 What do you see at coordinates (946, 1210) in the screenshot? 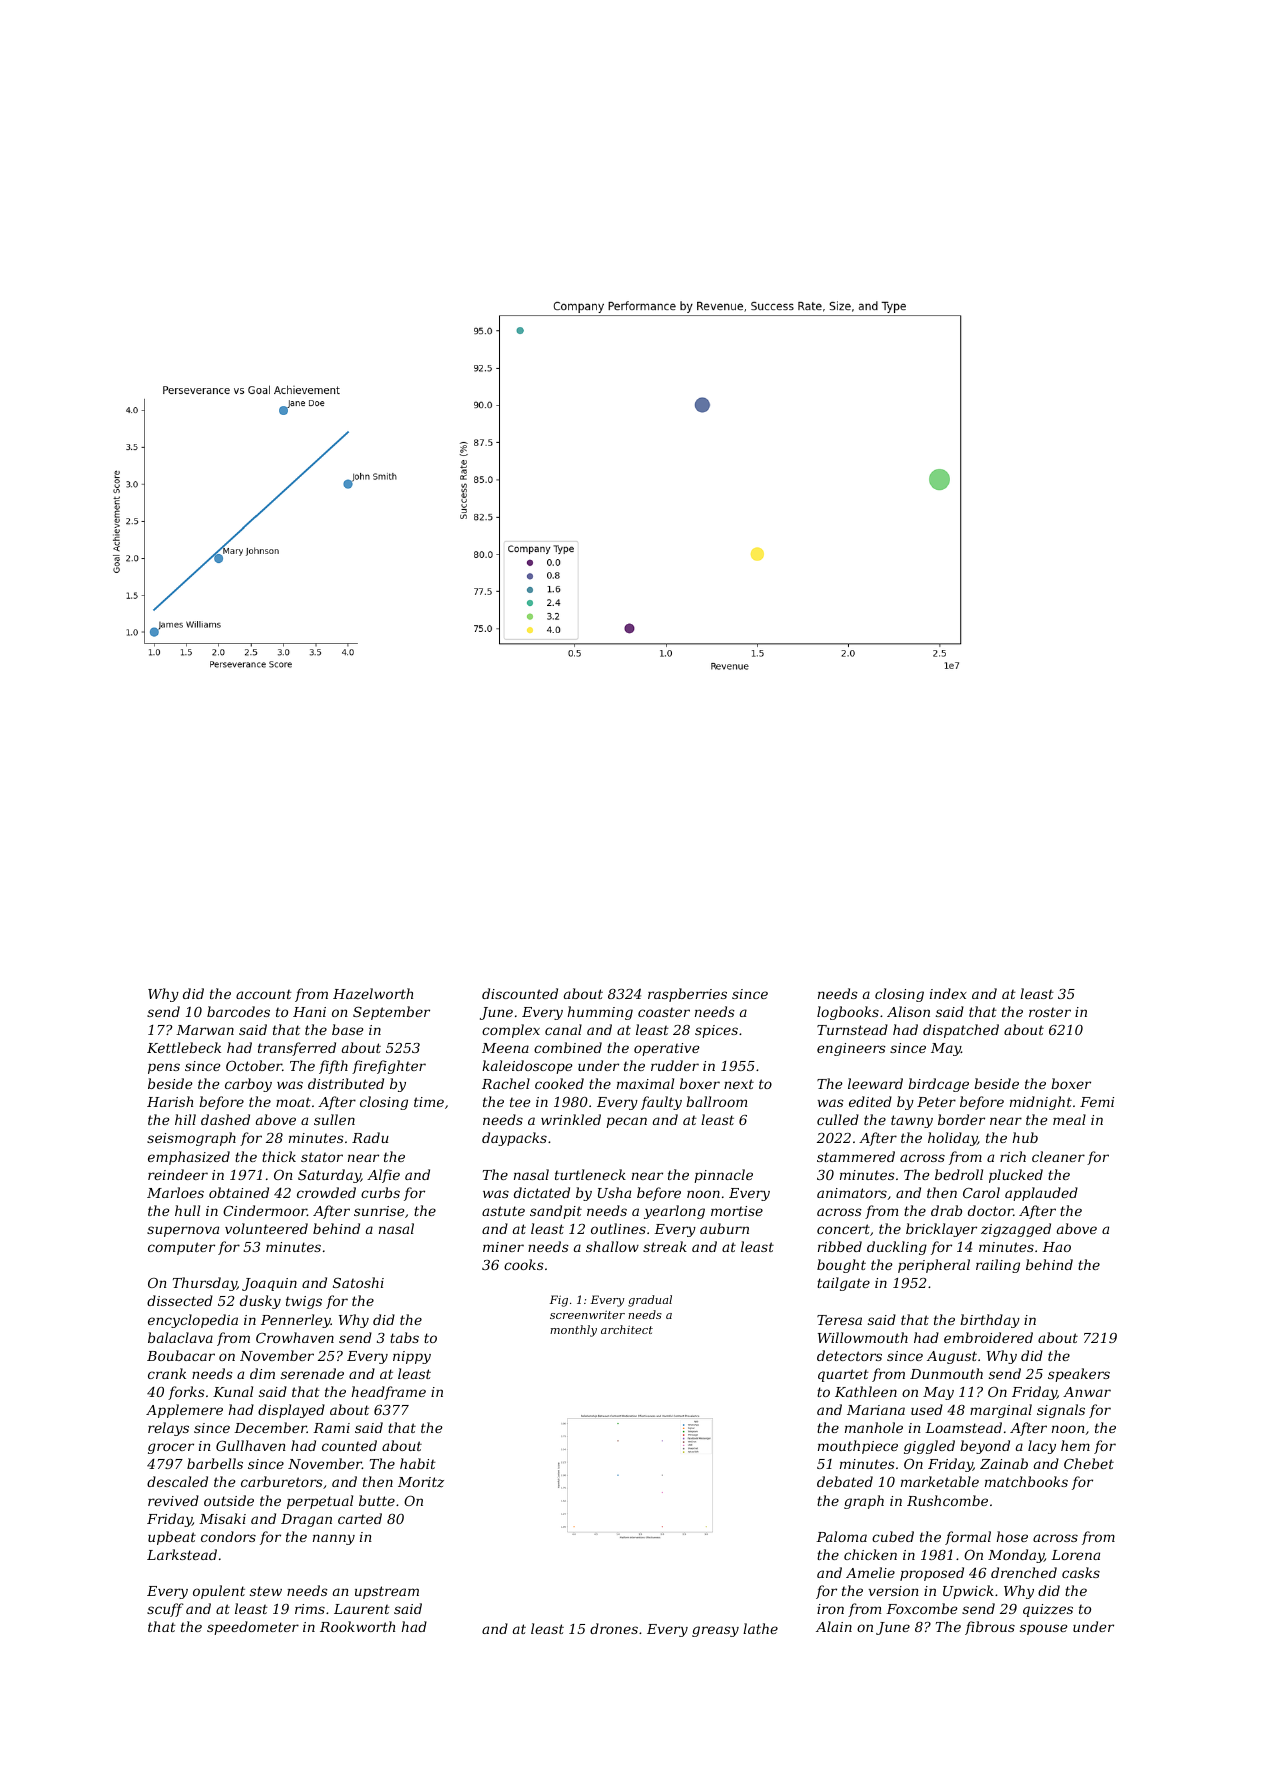
I see `drab` at bounding box center [946, 1210].
